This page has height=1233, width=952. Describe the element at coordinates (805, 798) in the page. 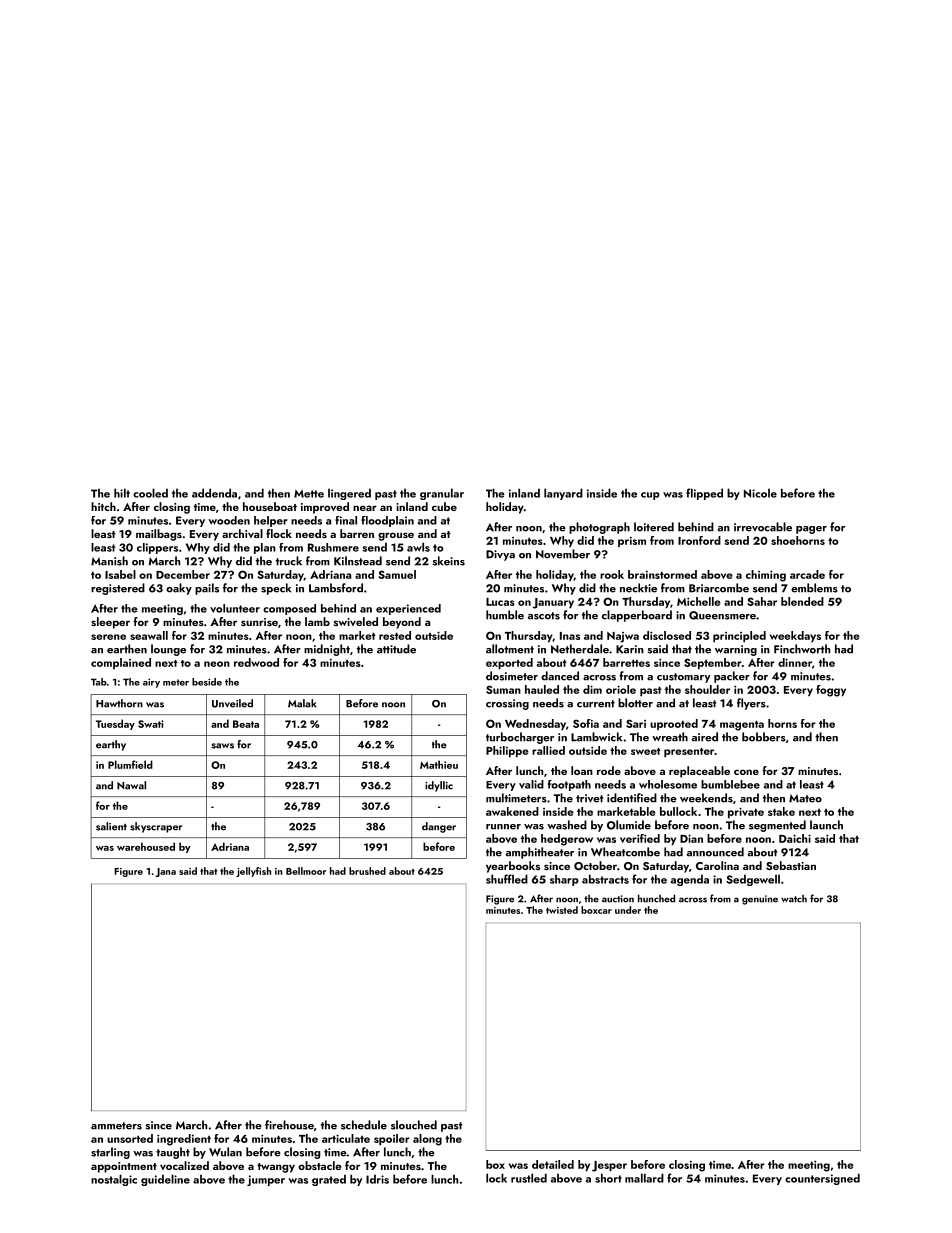

I see `Mateo` at that location.
